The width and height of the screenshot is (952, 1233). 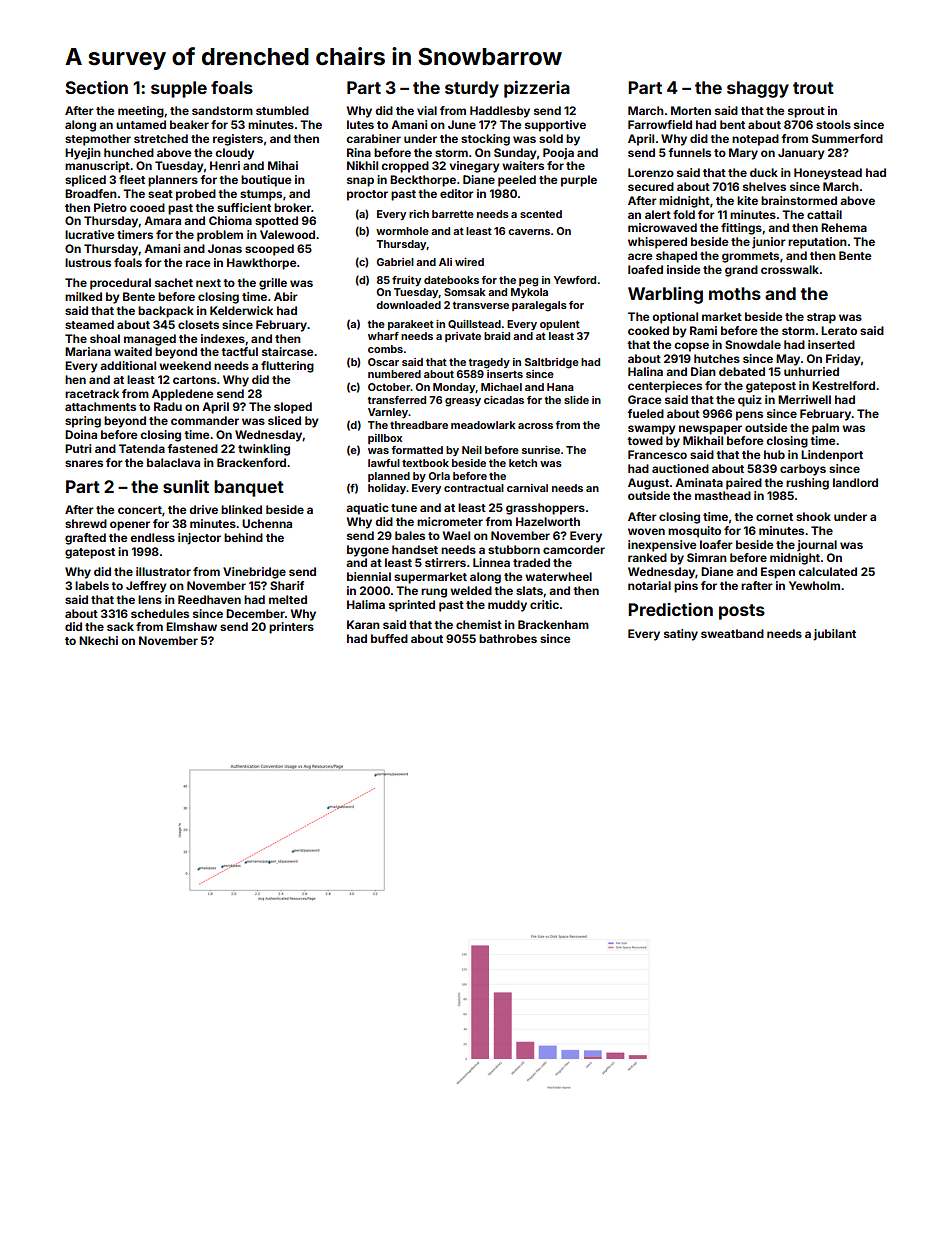 What do you see at coordinates (817, 546) in the screenshot?
I see `journal` at bounding box center [817, 546].
